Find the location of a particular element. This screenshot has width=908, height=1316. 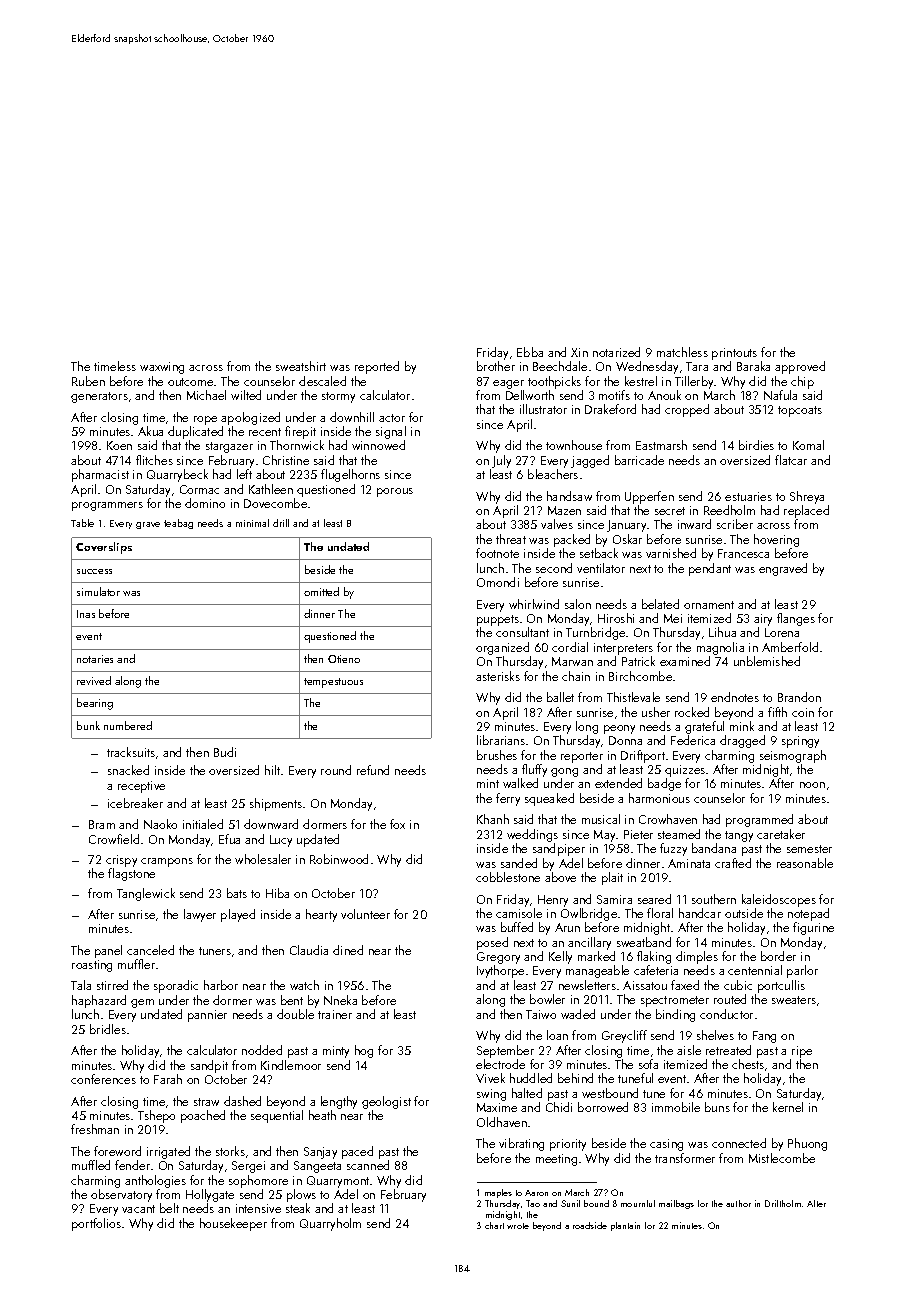

drill is located at coordinates (281, 523).
